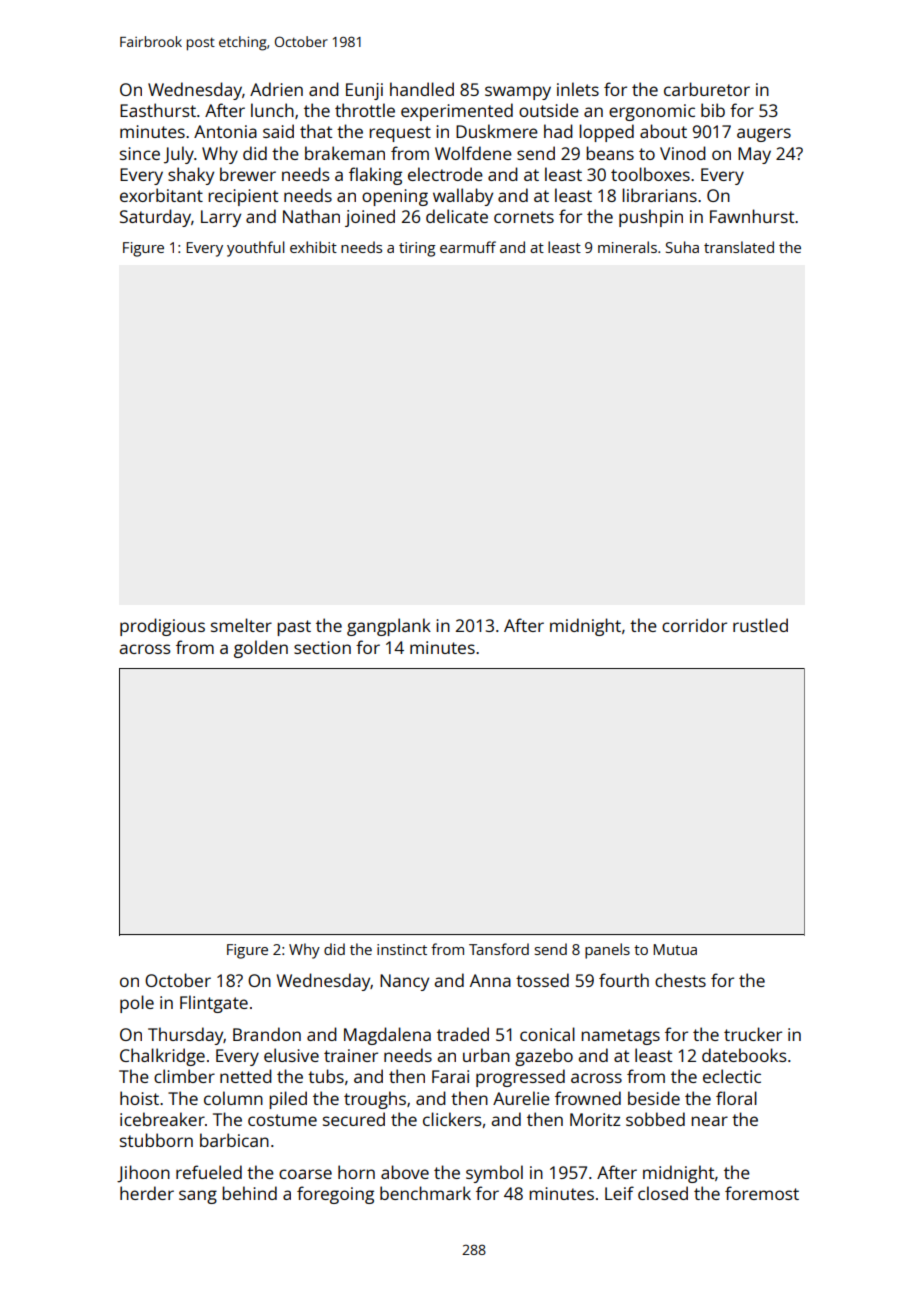 This screenshot has width=924, height=1308. I want to click on gangplank, so click(389, 627).
